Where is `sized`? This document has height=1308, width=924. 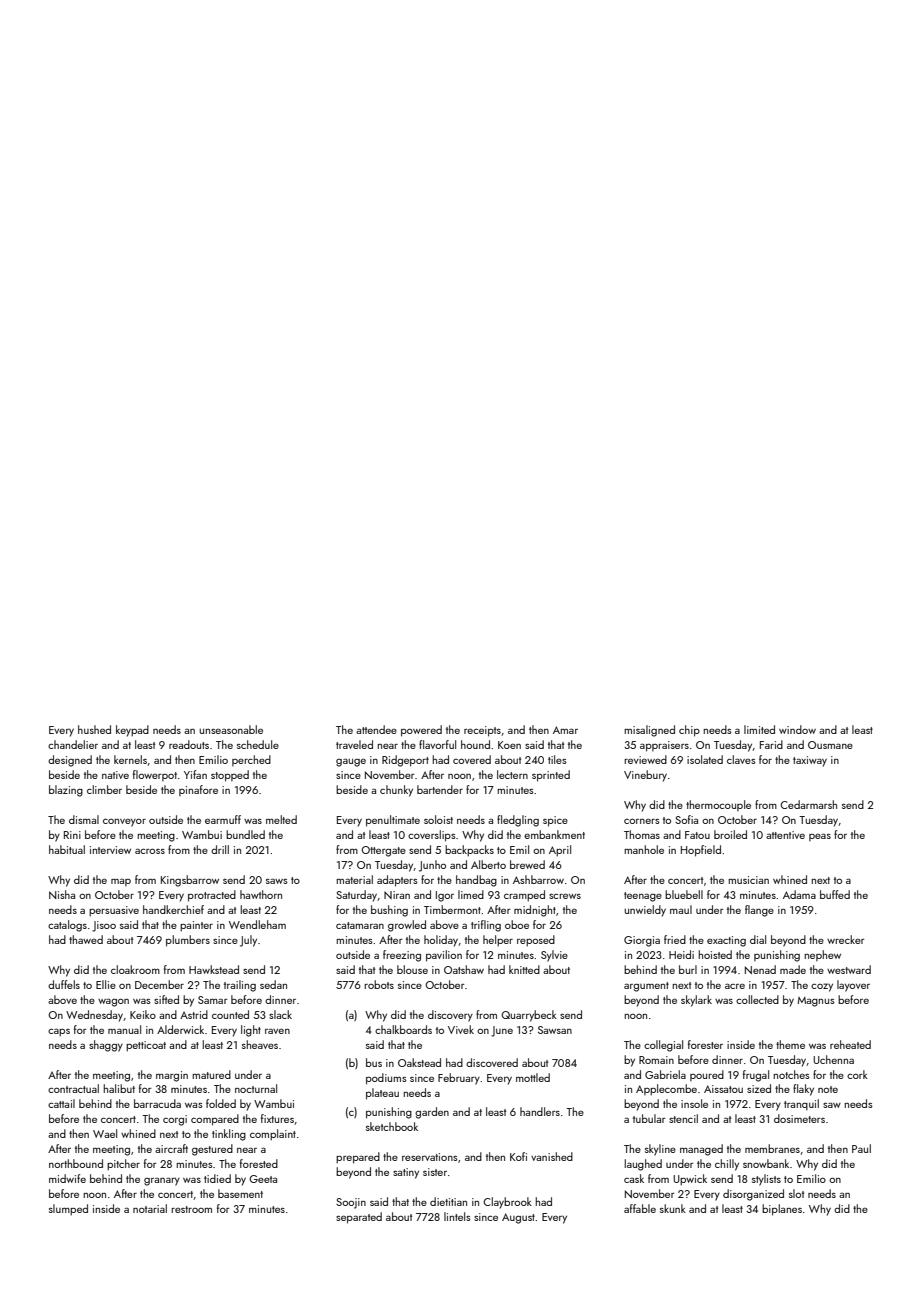
sized is located at coordinates (759, 1088).
